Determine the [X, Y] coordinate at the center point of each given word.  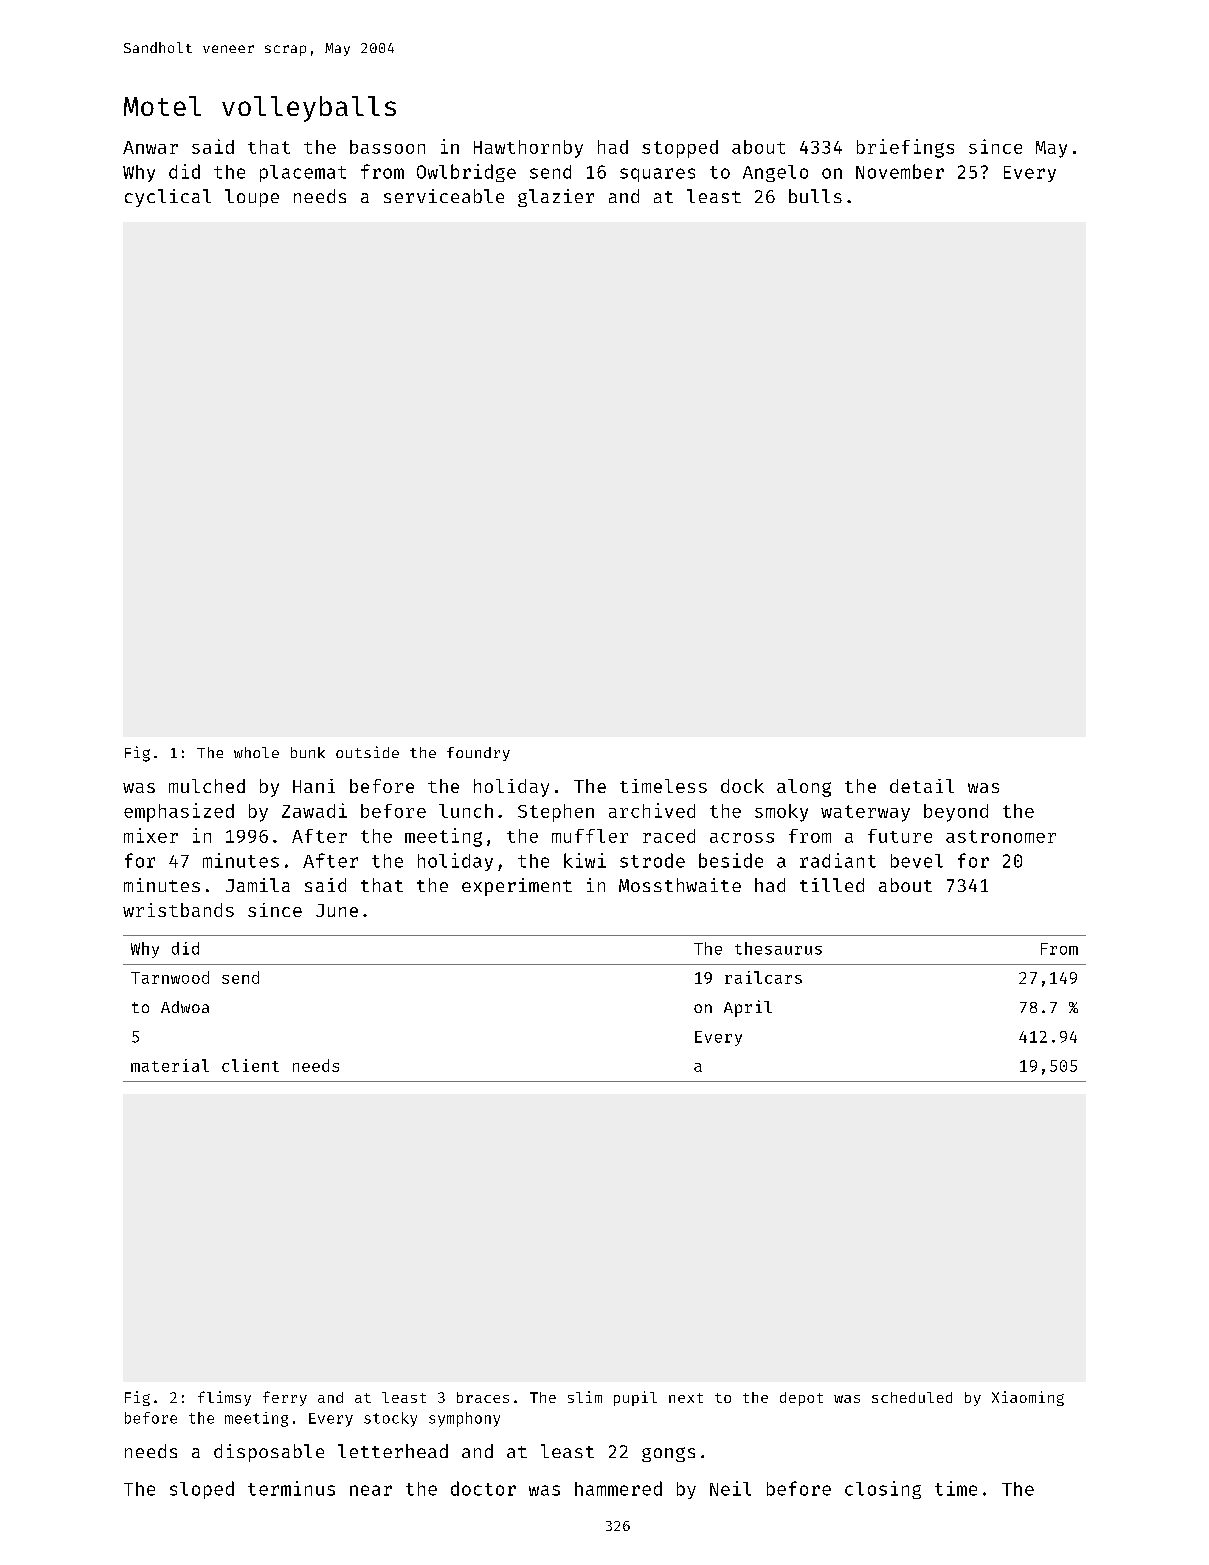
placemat [303, 173]
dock [742, 786]
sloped [202, 1490]
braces [483, 1397]
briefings [905, 148]
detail [922, 786]
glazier [556, 198]
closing [883, 1490]
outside [367, 752]
